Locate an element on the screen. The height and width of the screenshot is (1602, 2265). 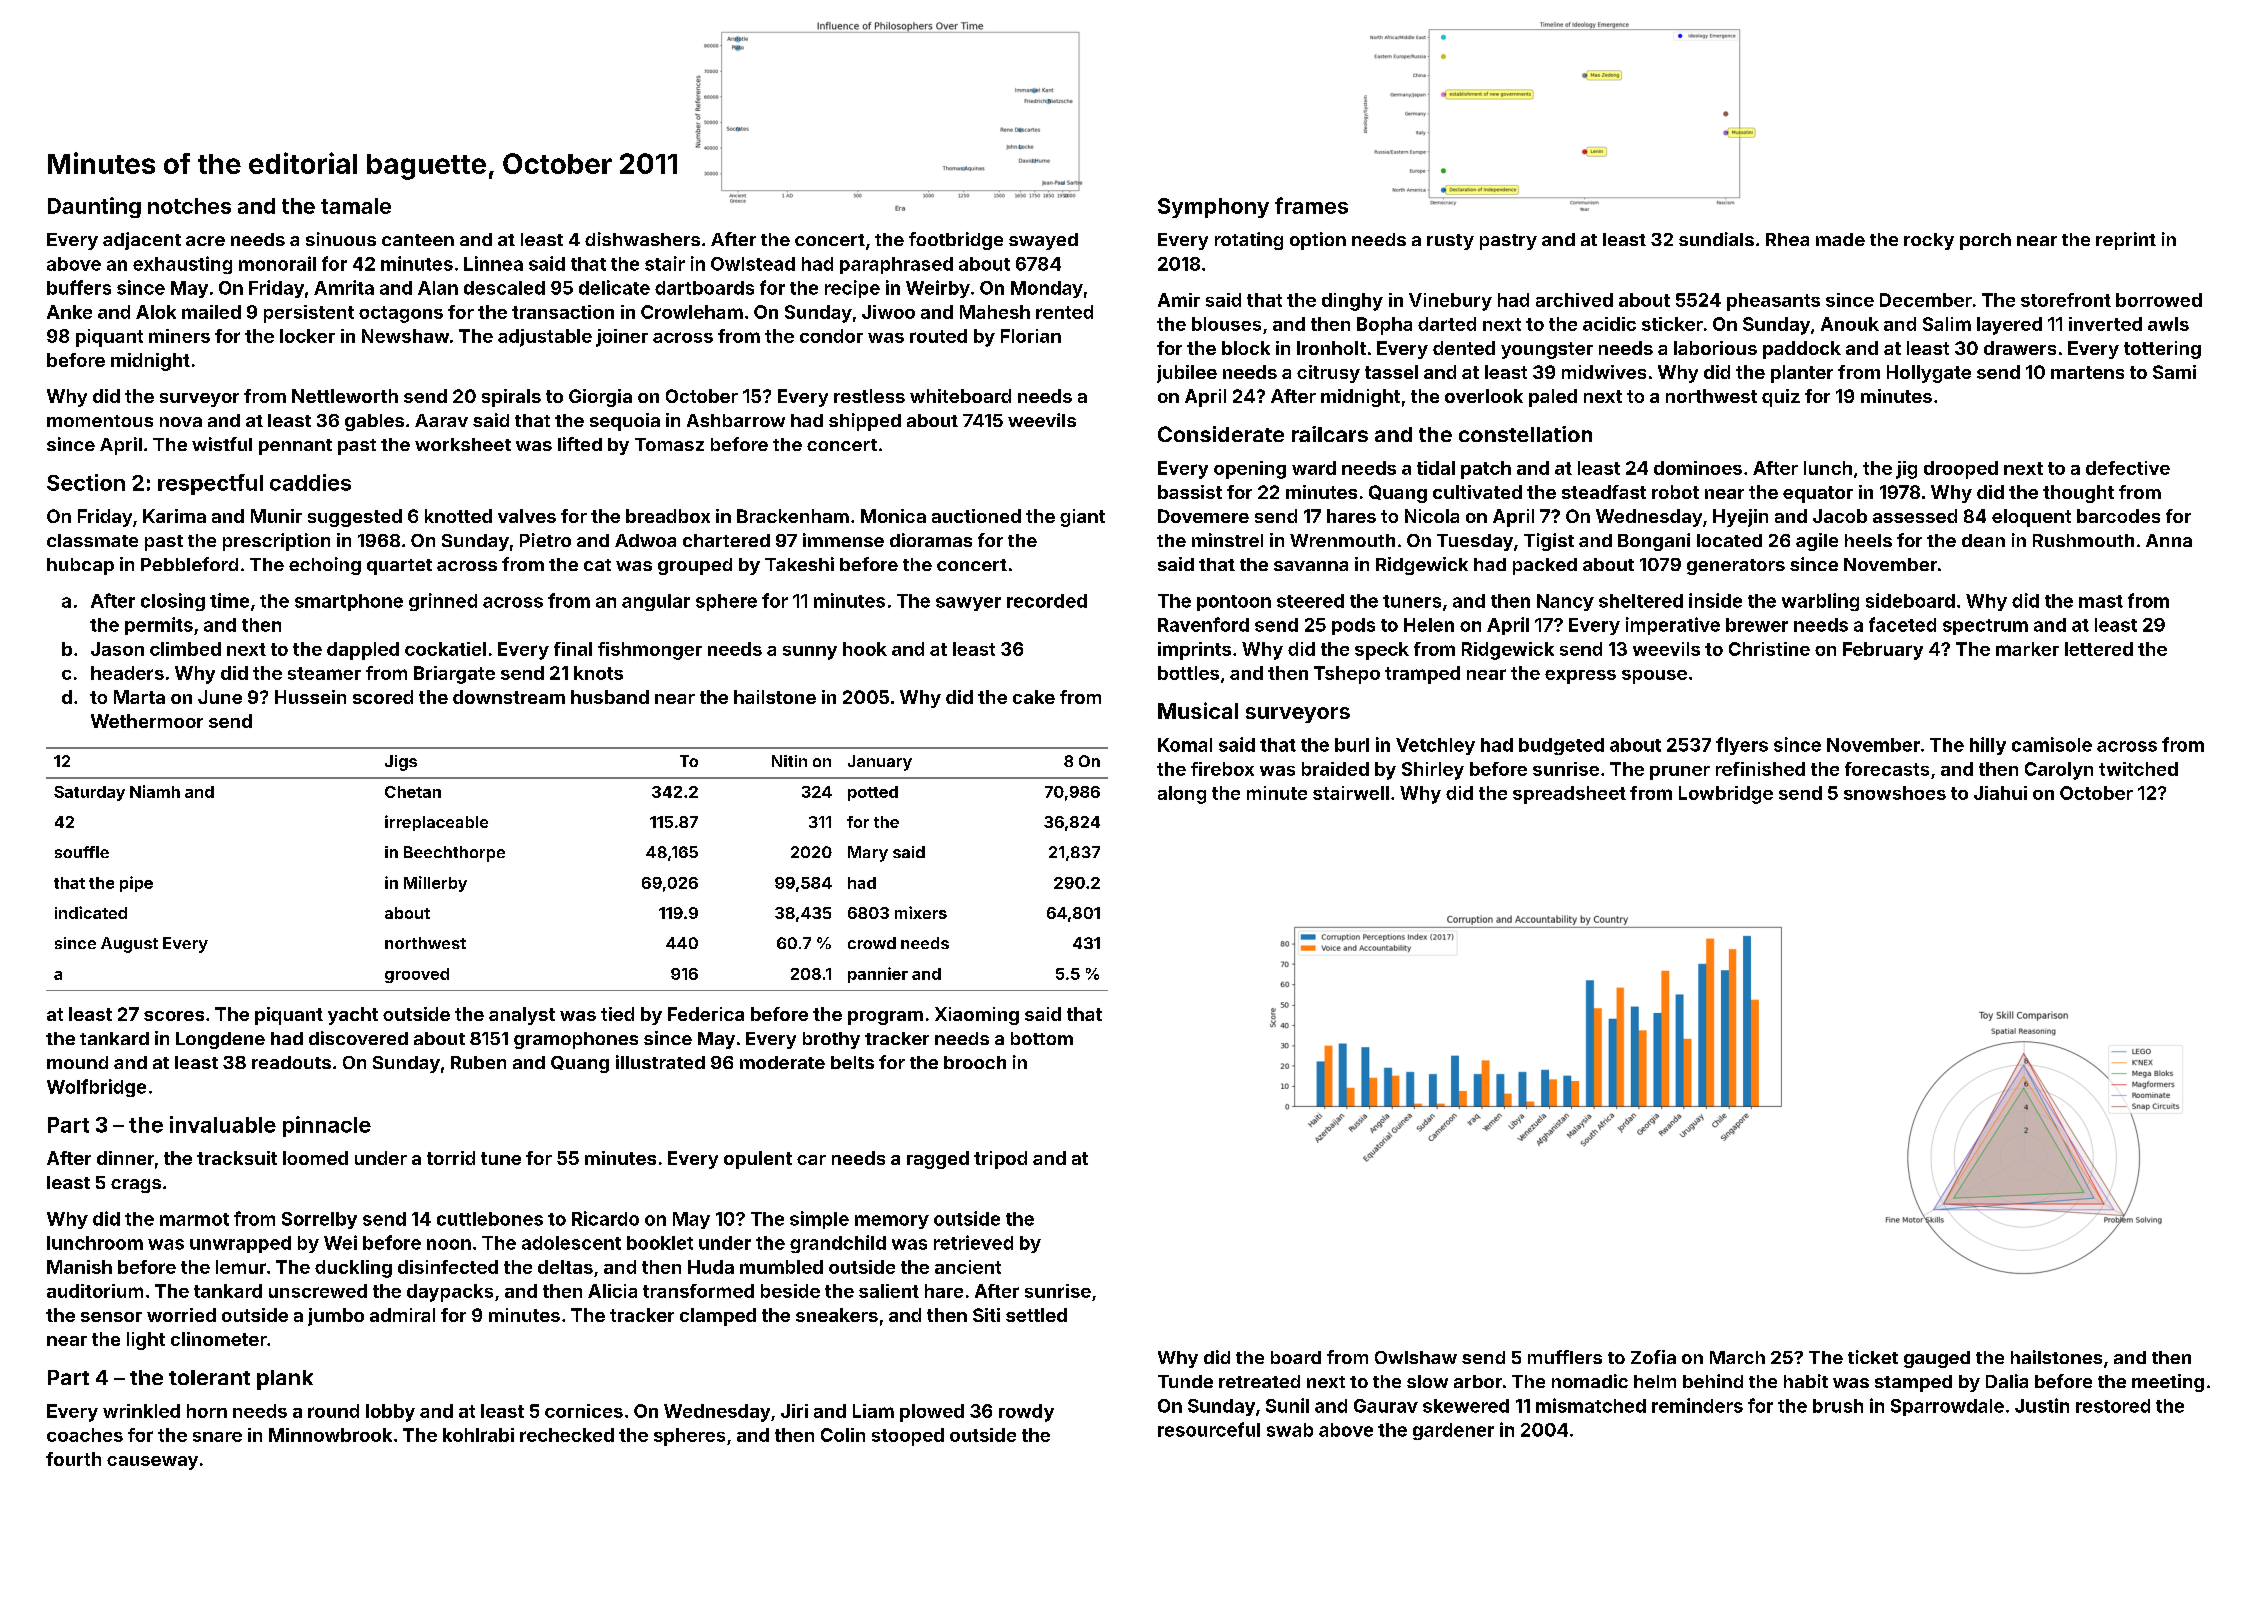
rechecked is located at coordinates (567, 1435).
